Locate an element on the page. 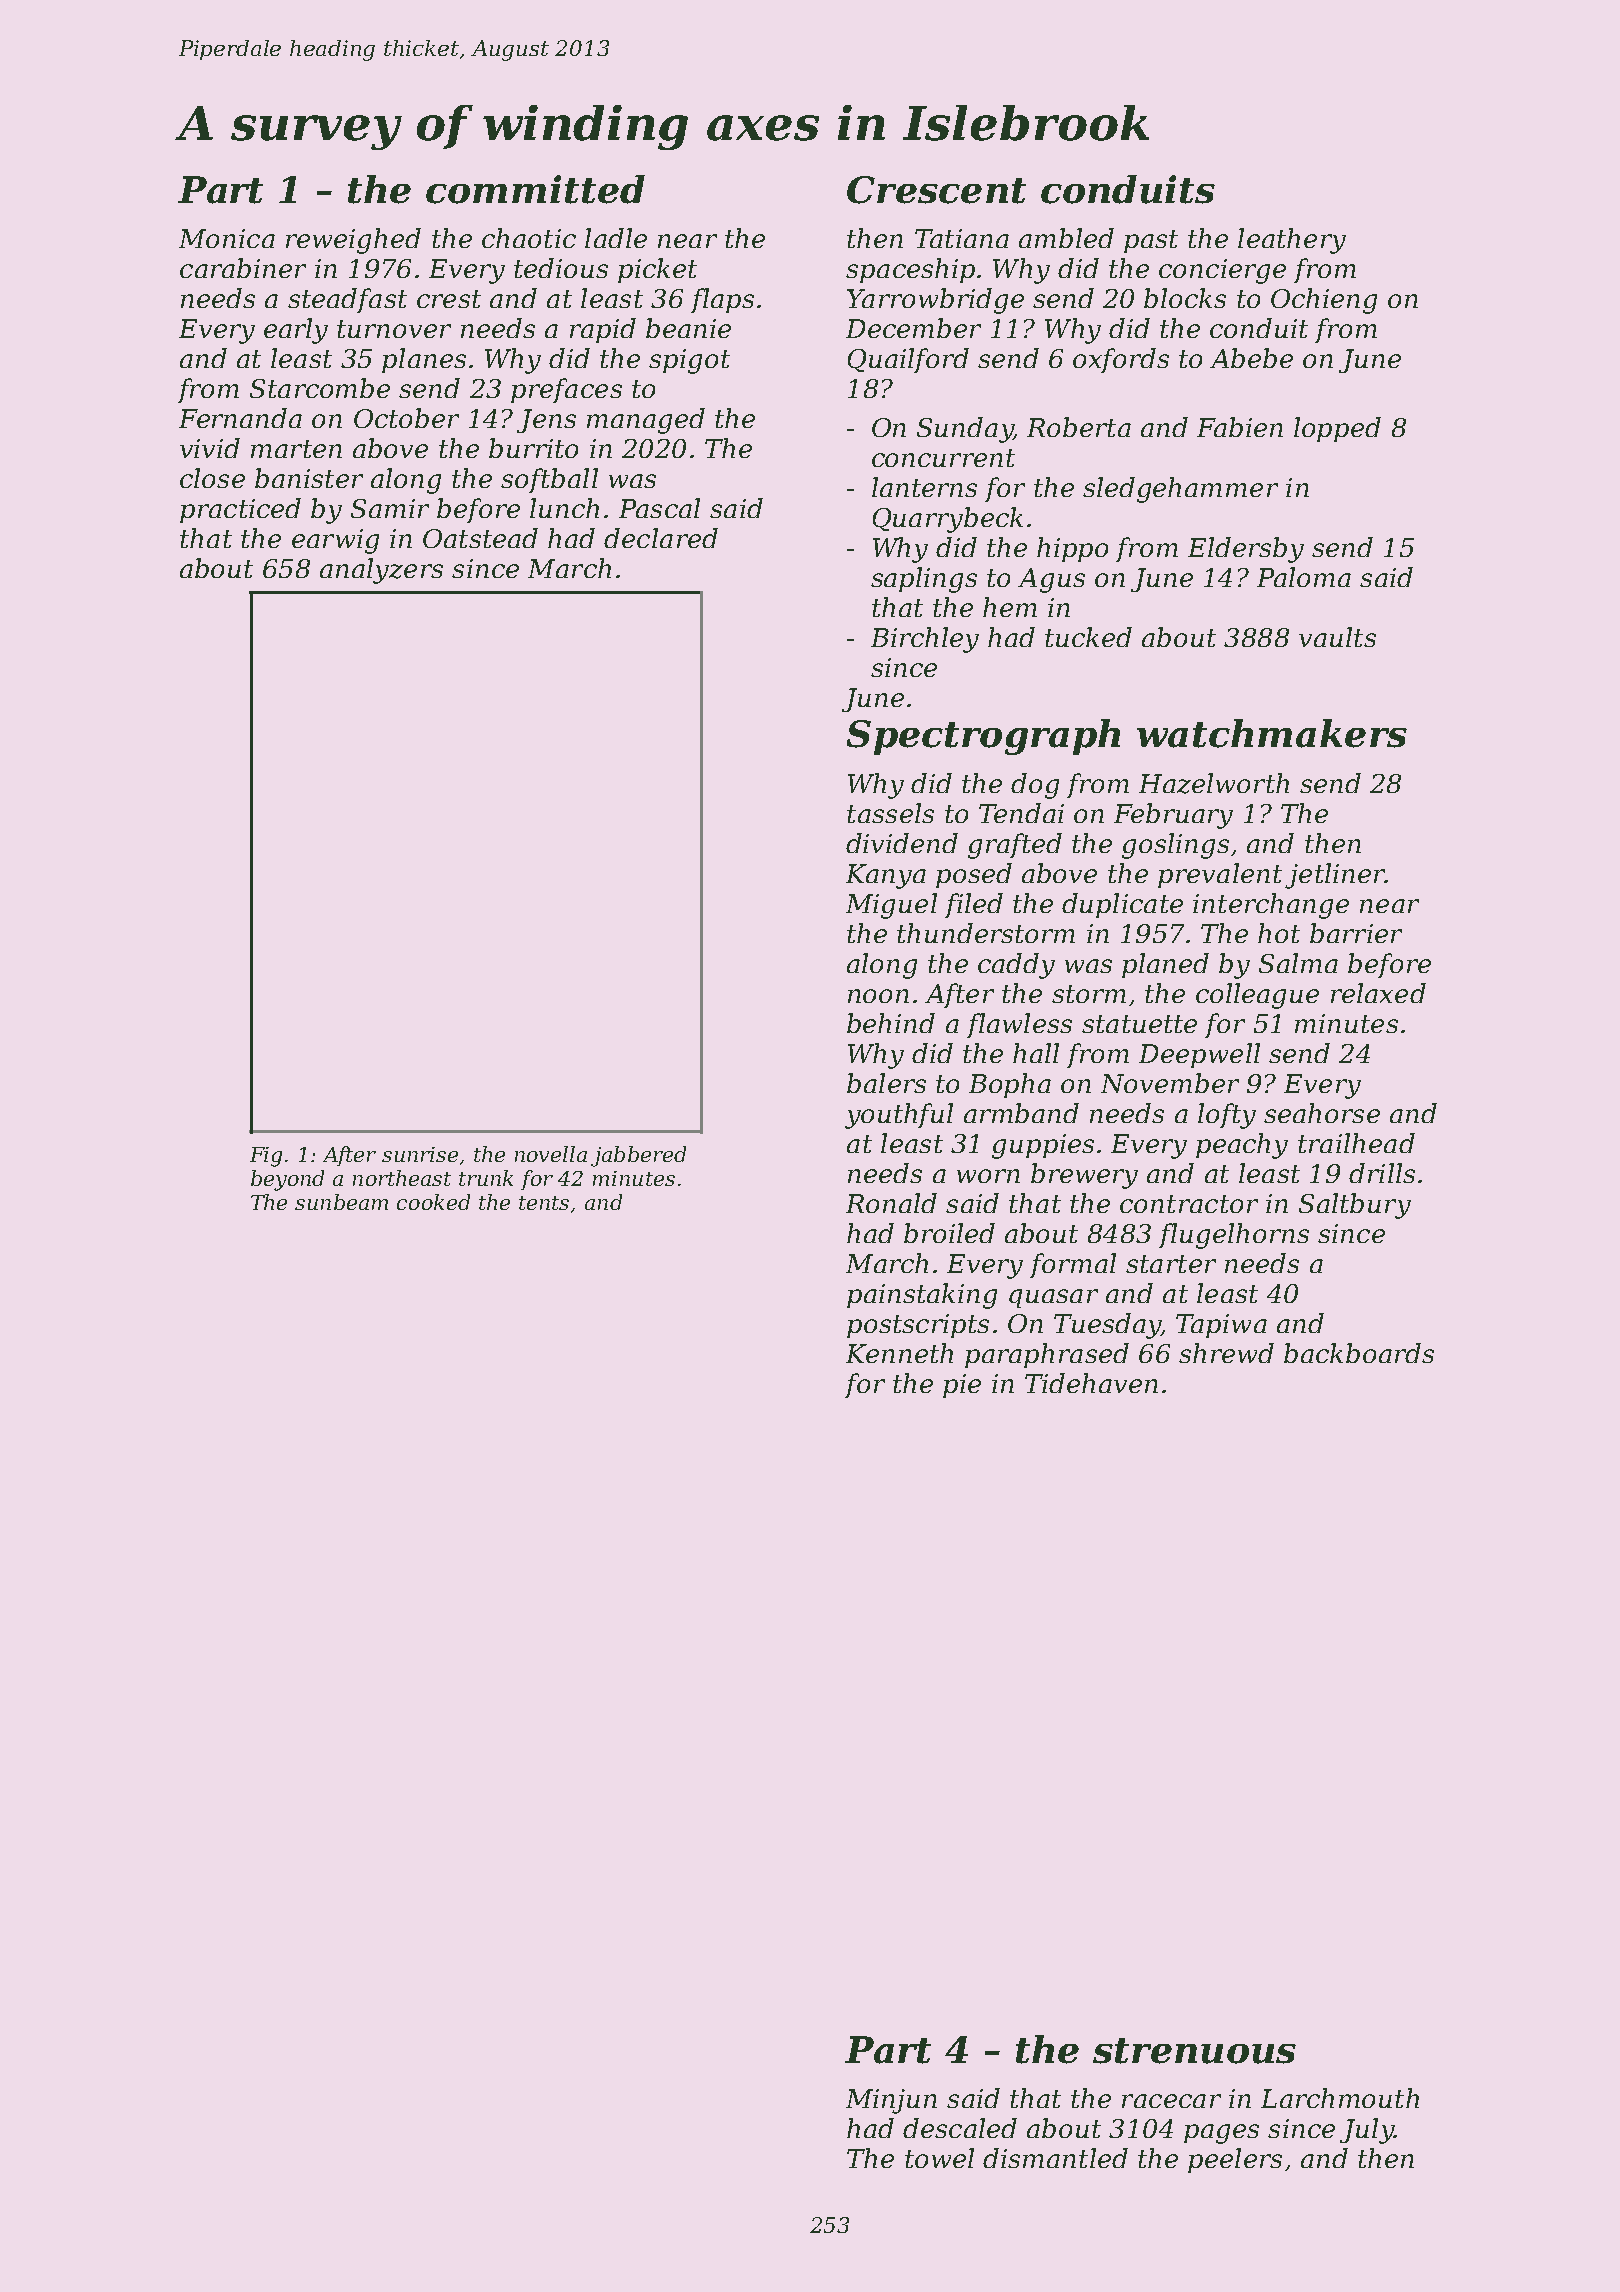 The image size is (1620, 2292). Minjun is located at coordinates (891, 2101).
